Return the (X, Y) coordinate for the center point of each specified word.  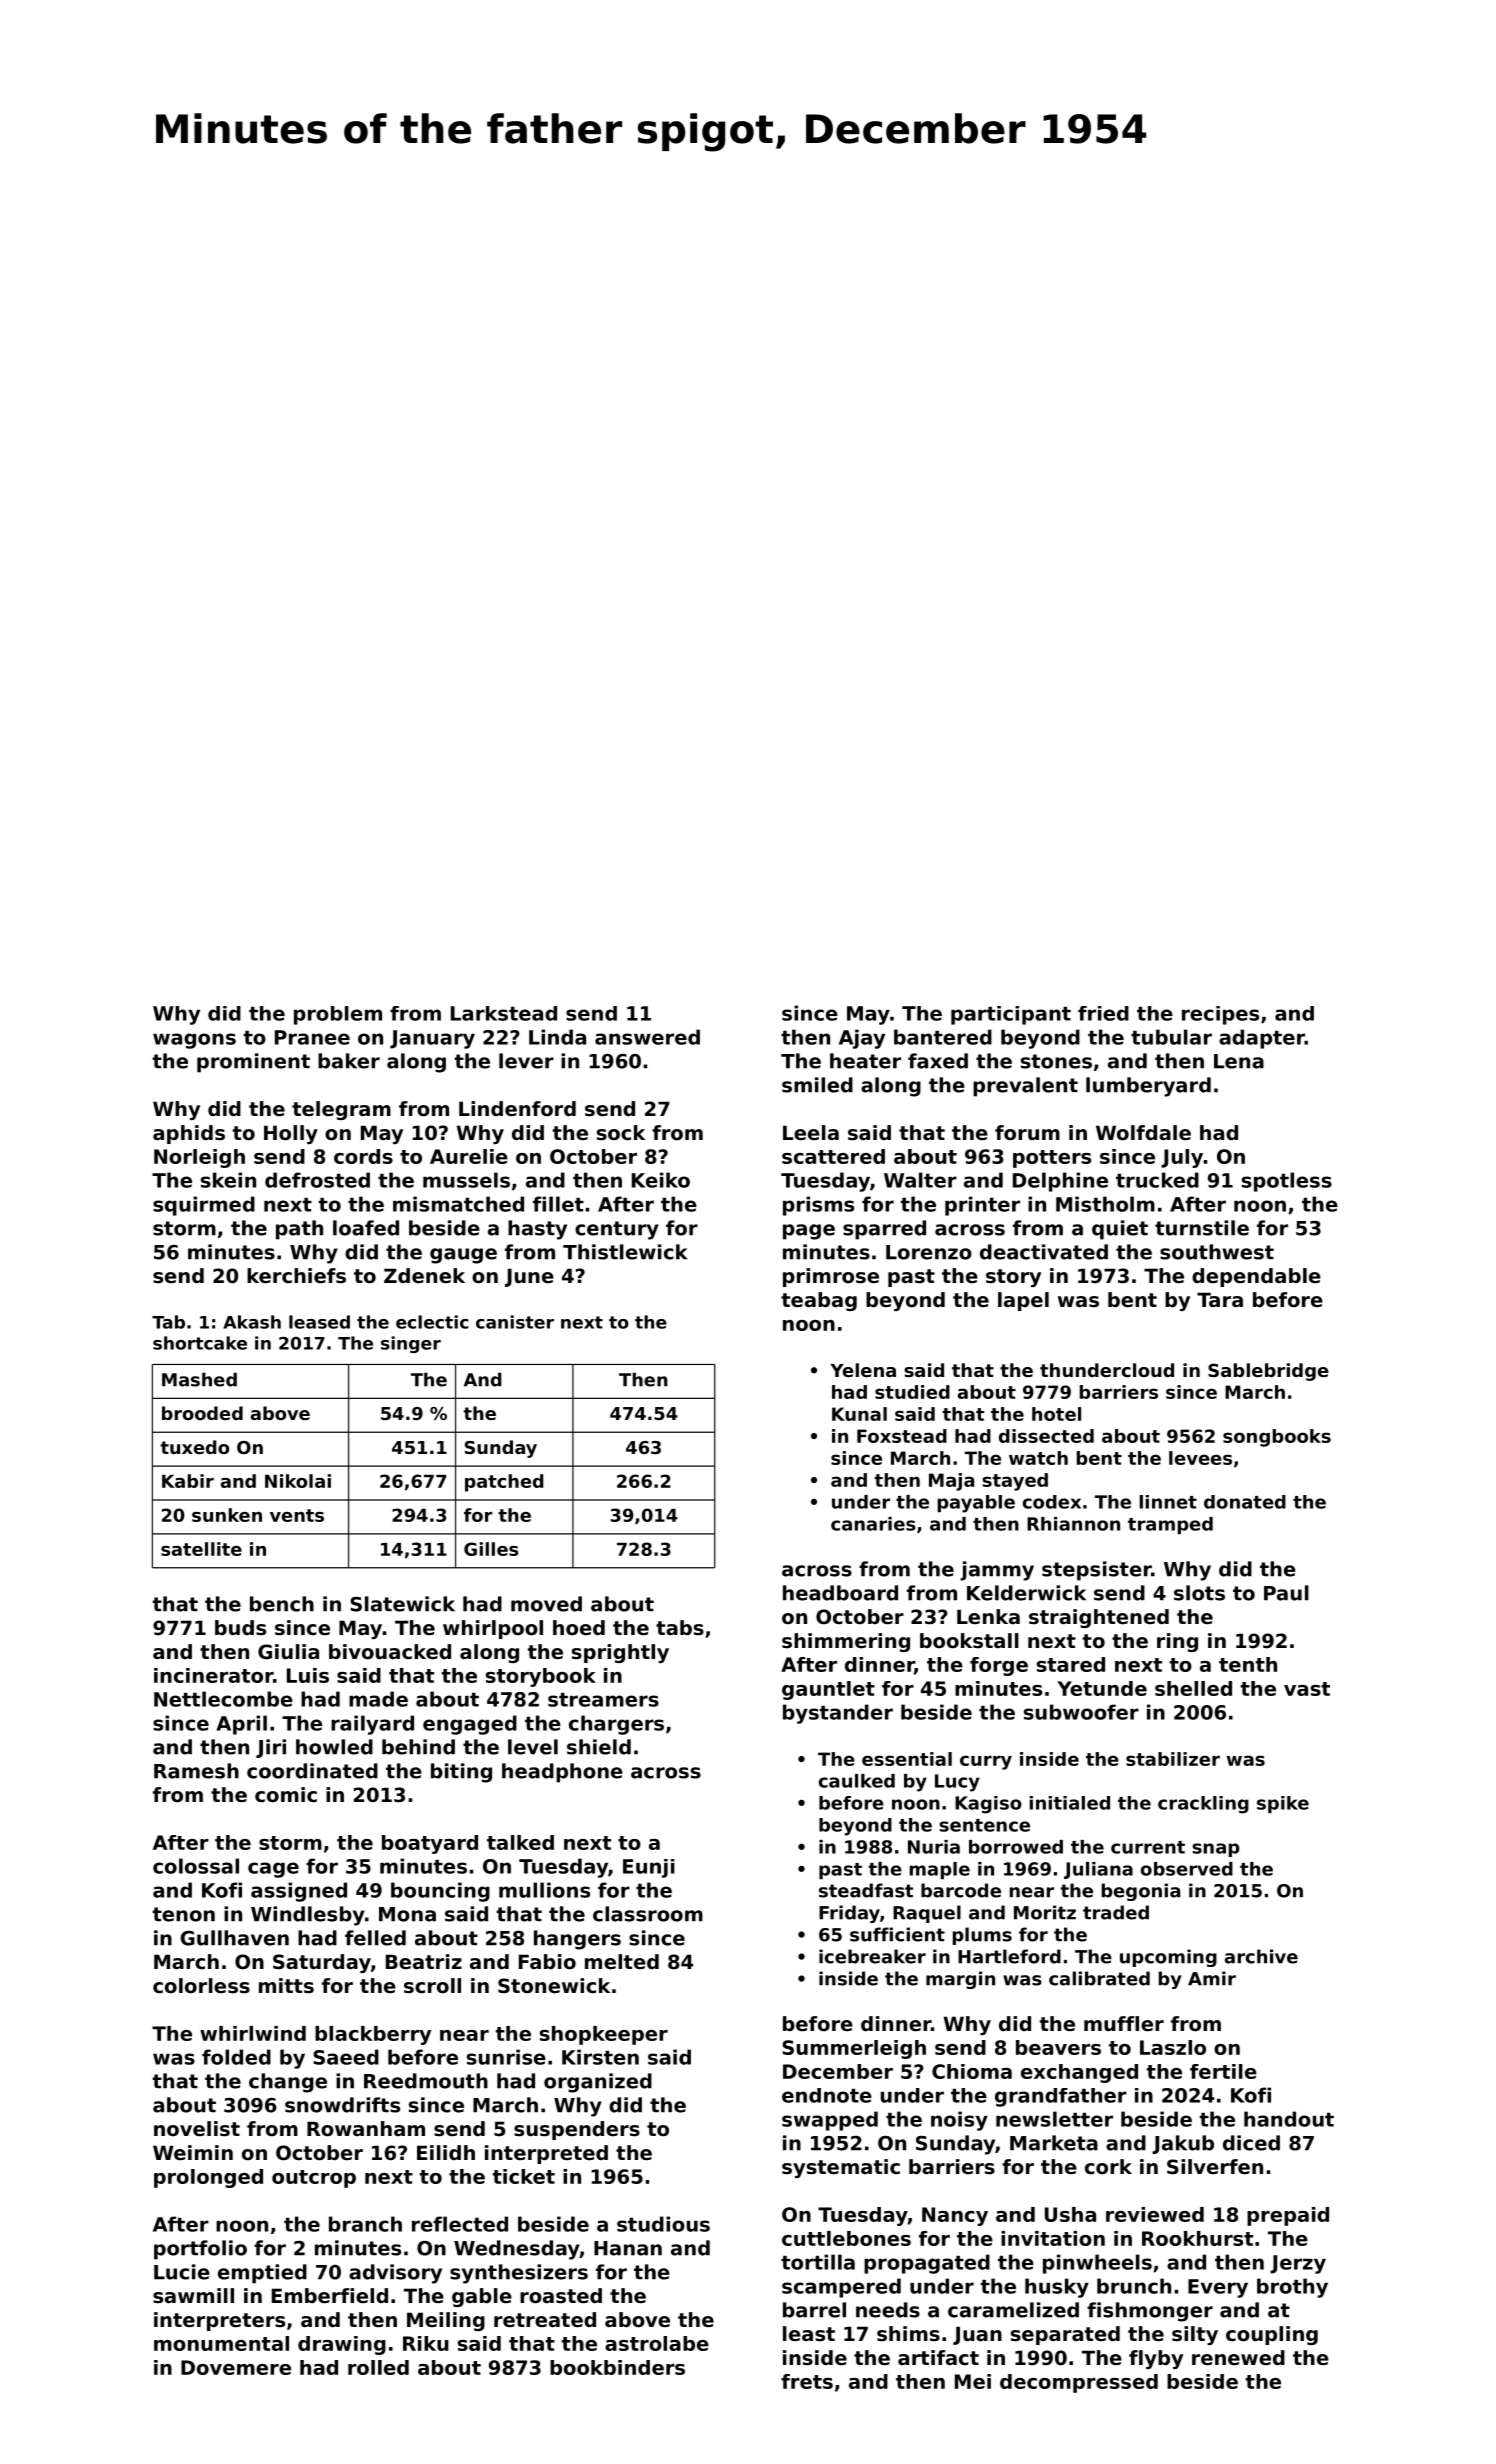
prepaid (1288, 2216)
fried (1103, 1013)
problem (338, 1015)
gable (482, 2297)
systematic (841, 2168)
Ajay (862, 1039)
